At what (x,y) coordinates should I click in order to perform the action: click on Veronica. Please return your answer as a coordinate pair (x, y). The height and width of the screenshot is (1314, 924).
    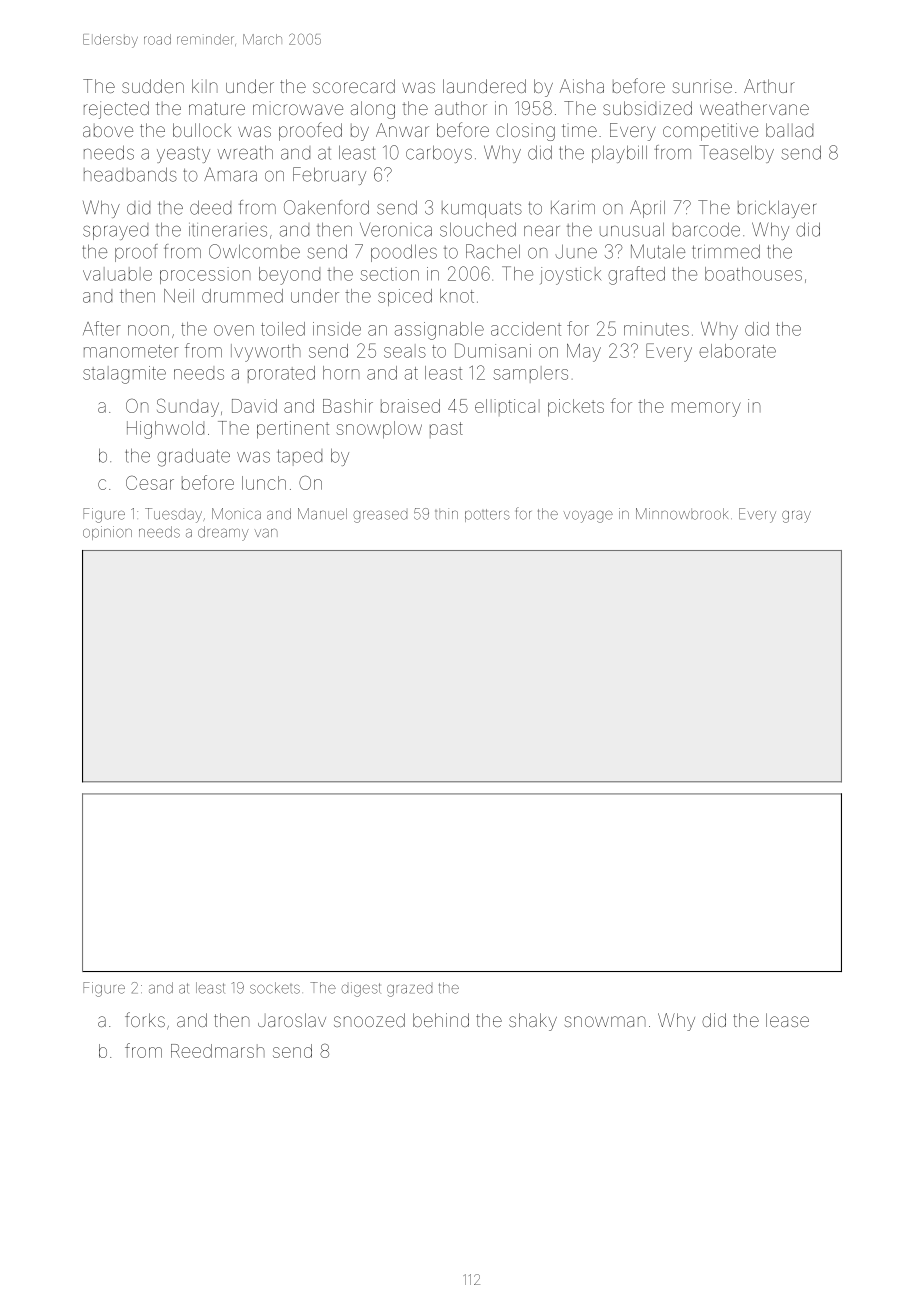
    Looking at the image, I should click on (396, 230).
